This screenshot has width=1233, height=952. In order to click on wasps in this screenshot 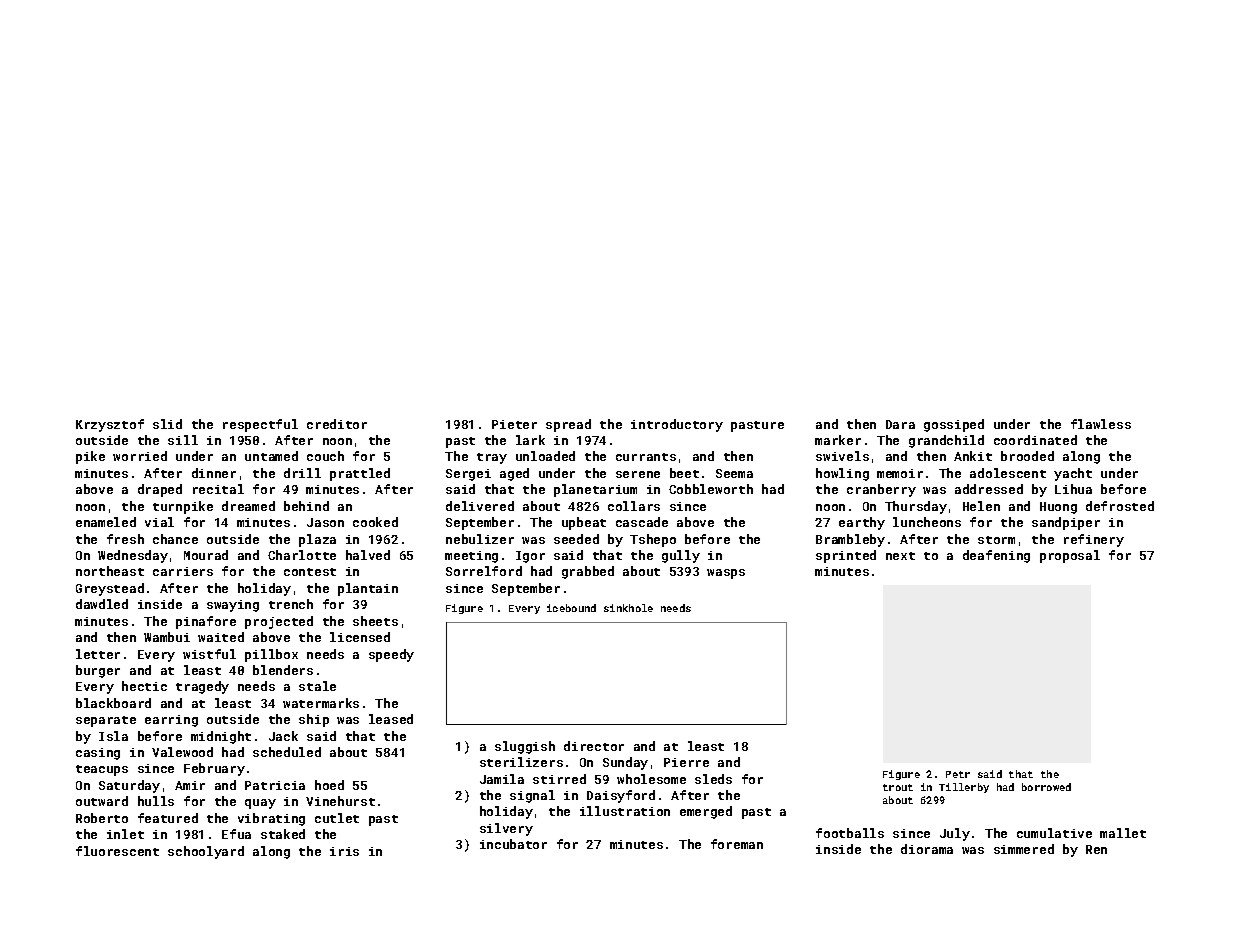, I will do `click(726, 574)`.
